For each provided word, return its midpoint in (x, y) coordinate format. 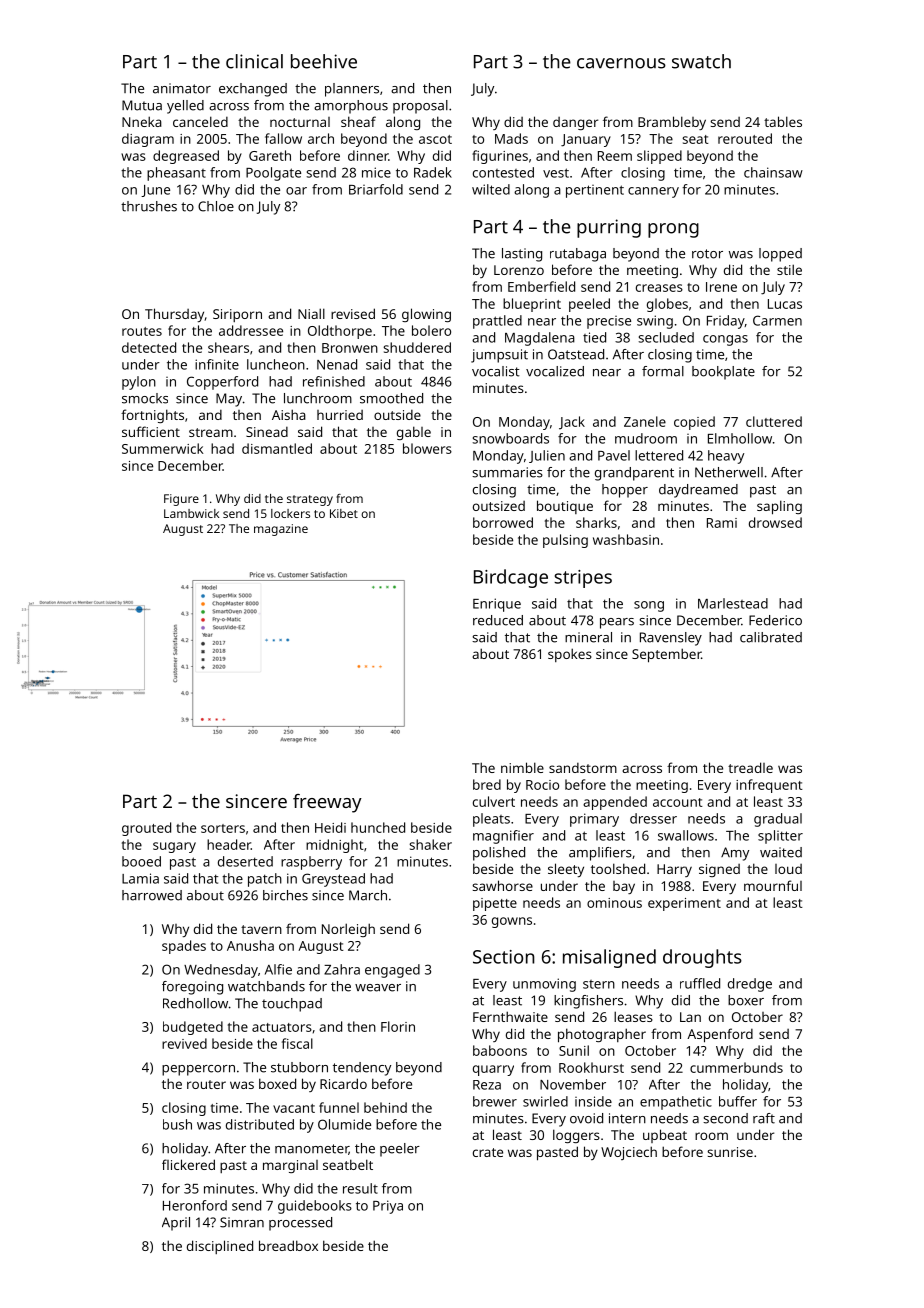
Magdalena (540, 339)
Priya (388, 1207)
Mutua (142, 105)
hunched (378, 827)
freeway (327, 803)
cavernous (621, 63)
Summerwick (163, 448)
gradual (778, 820)
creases (659, 288)
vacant (294, 1108)
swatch (701, 61)
